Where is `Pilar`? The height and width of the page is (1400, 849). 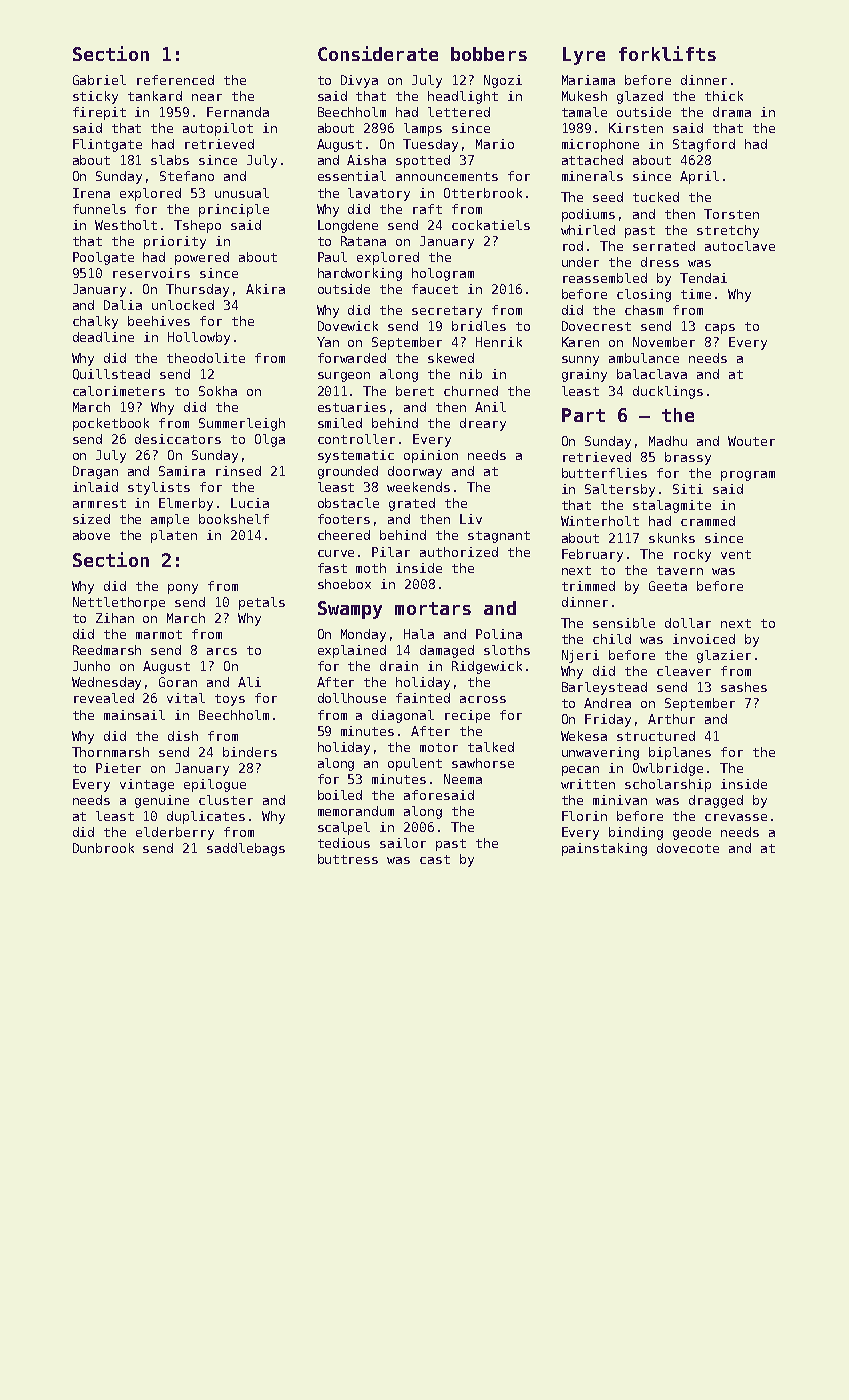 Pilar is located at coordinates (391, 552).
